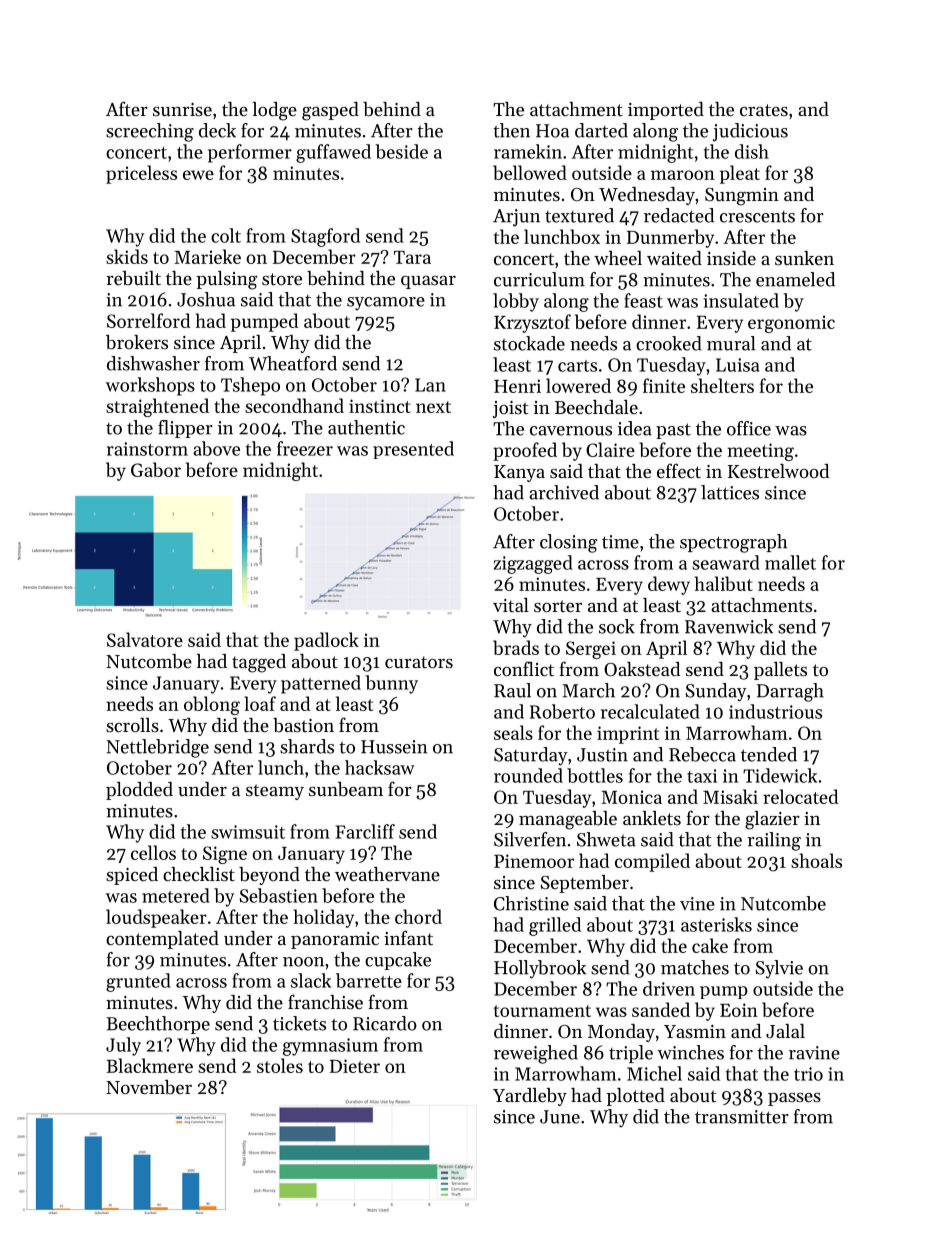 This document has height=1233, width=952. I want to click on priceless, so click(141, 174).
